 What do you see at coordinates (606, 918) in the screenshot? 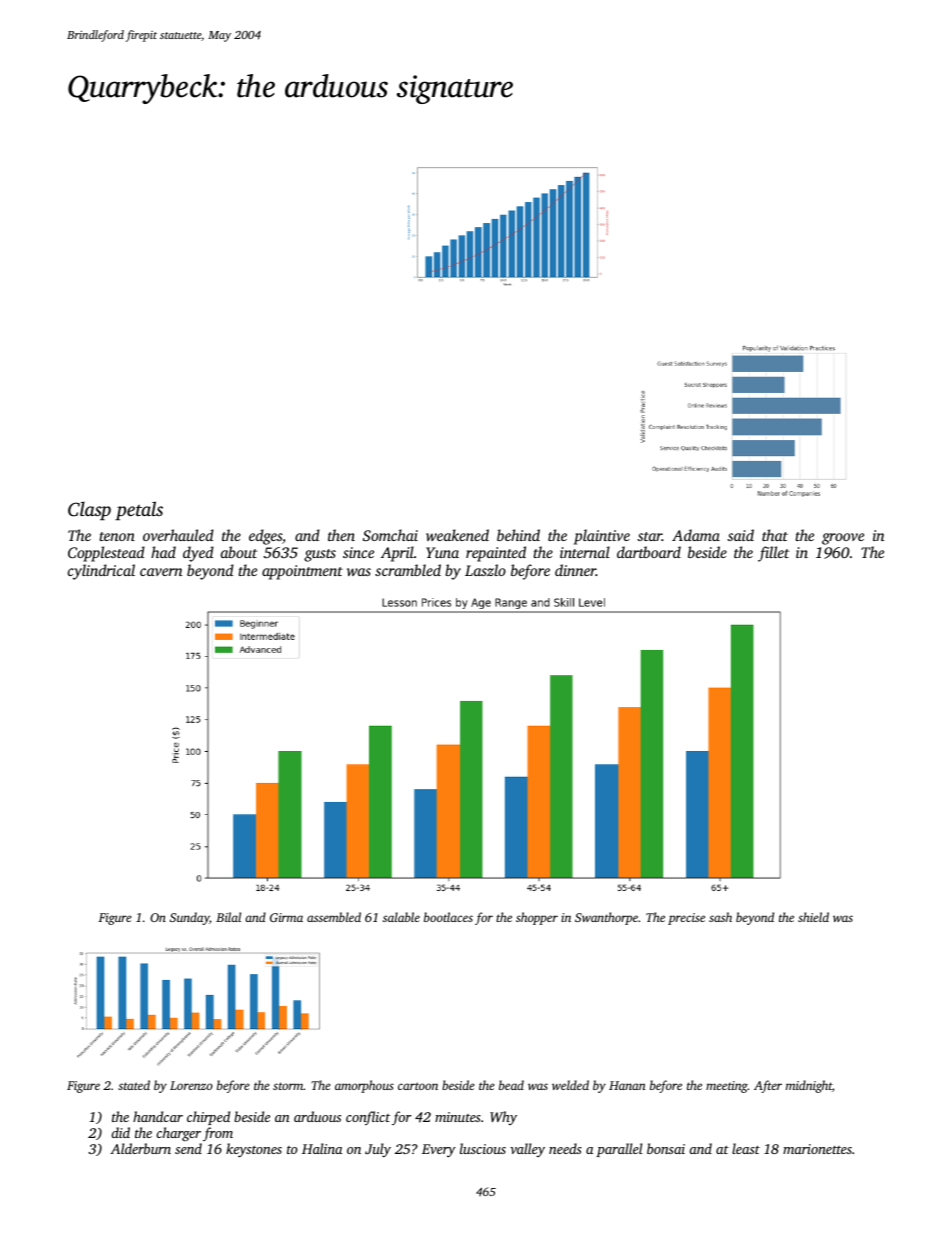
I see `Swanthorpe` at bounding box center [606, 918].
